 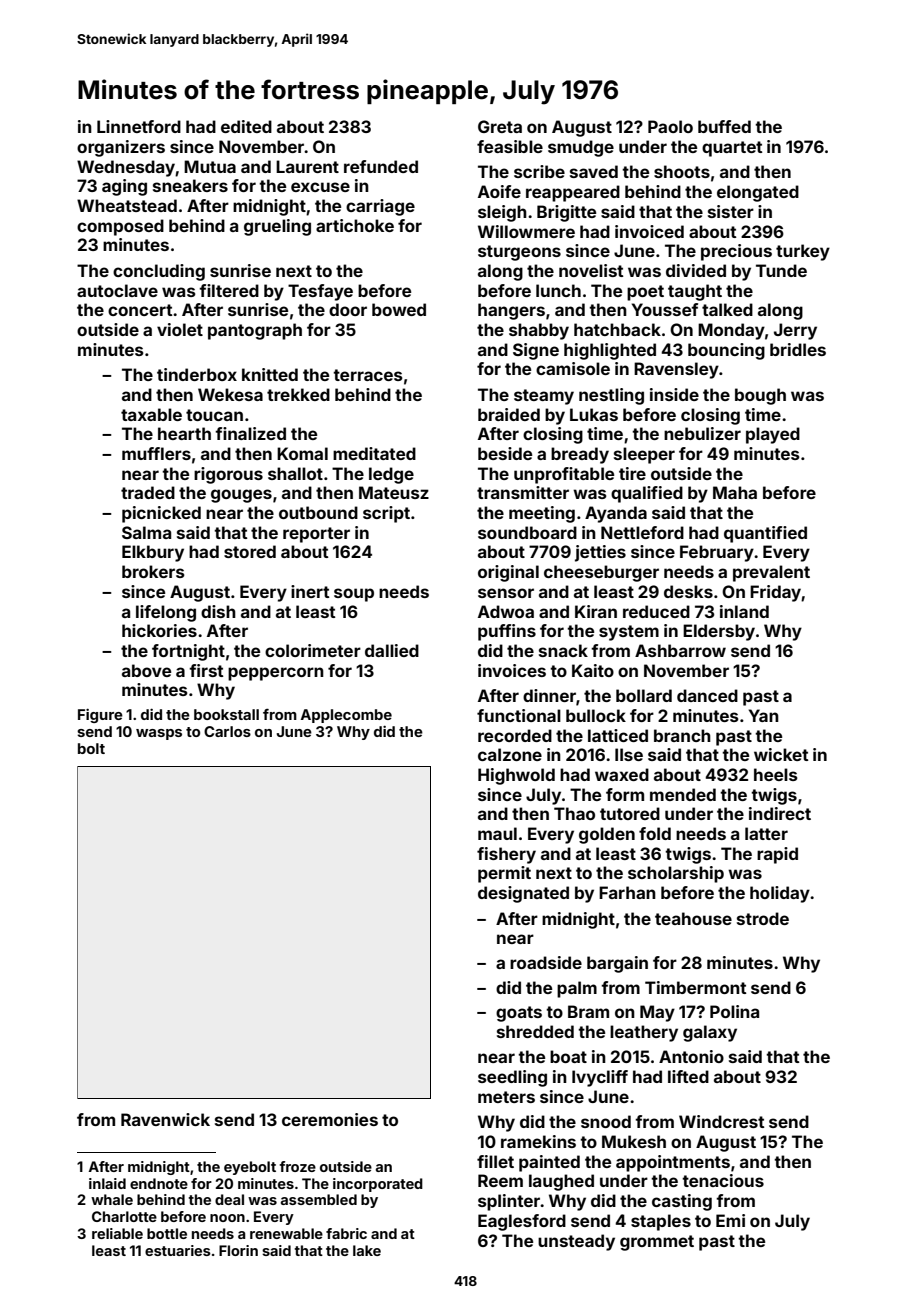 I want to click on Maha, so click(x=735, y=492).
